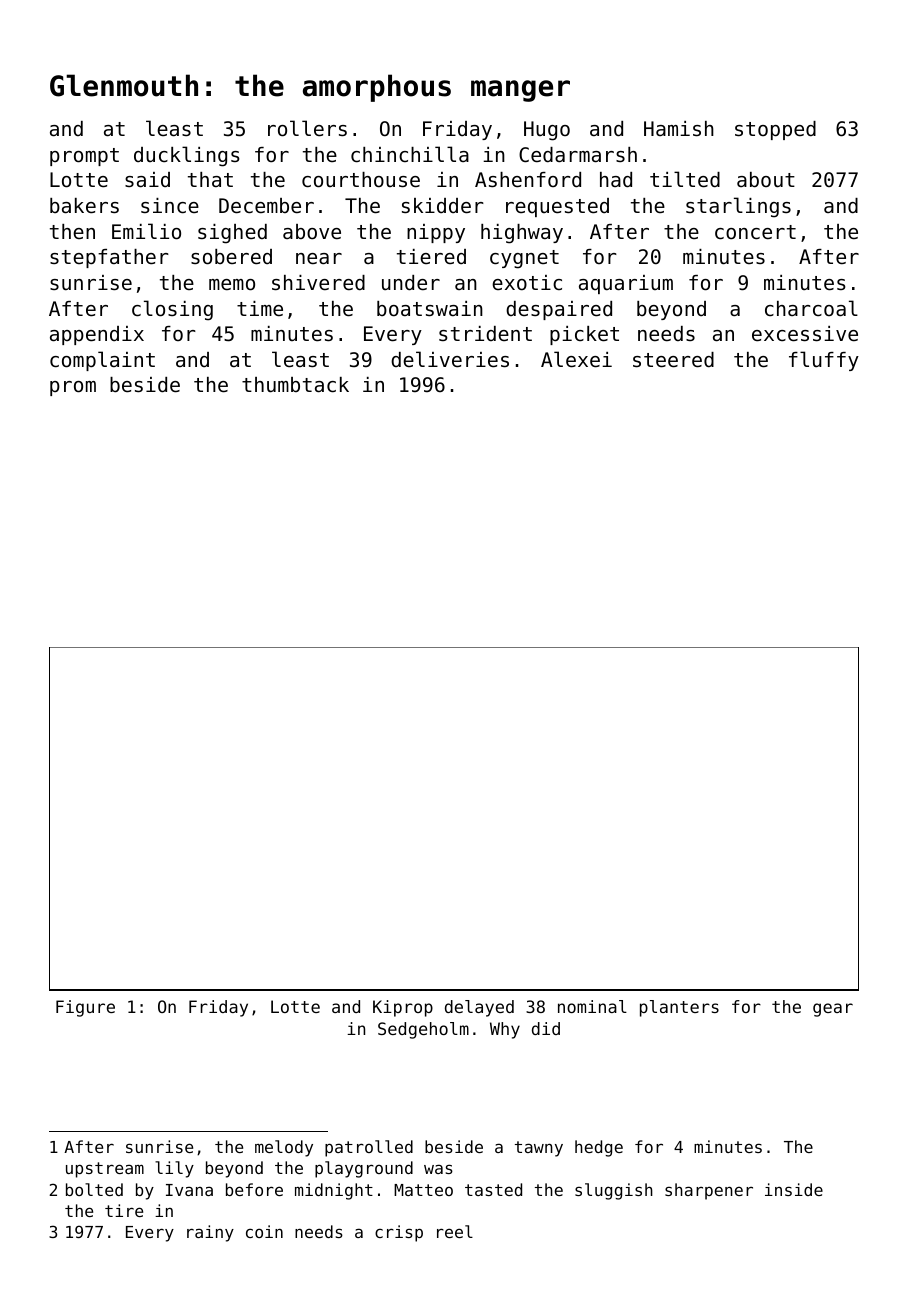  Describe the element at coordinates (527, 283) in the image. I see `exotic` at that location.
